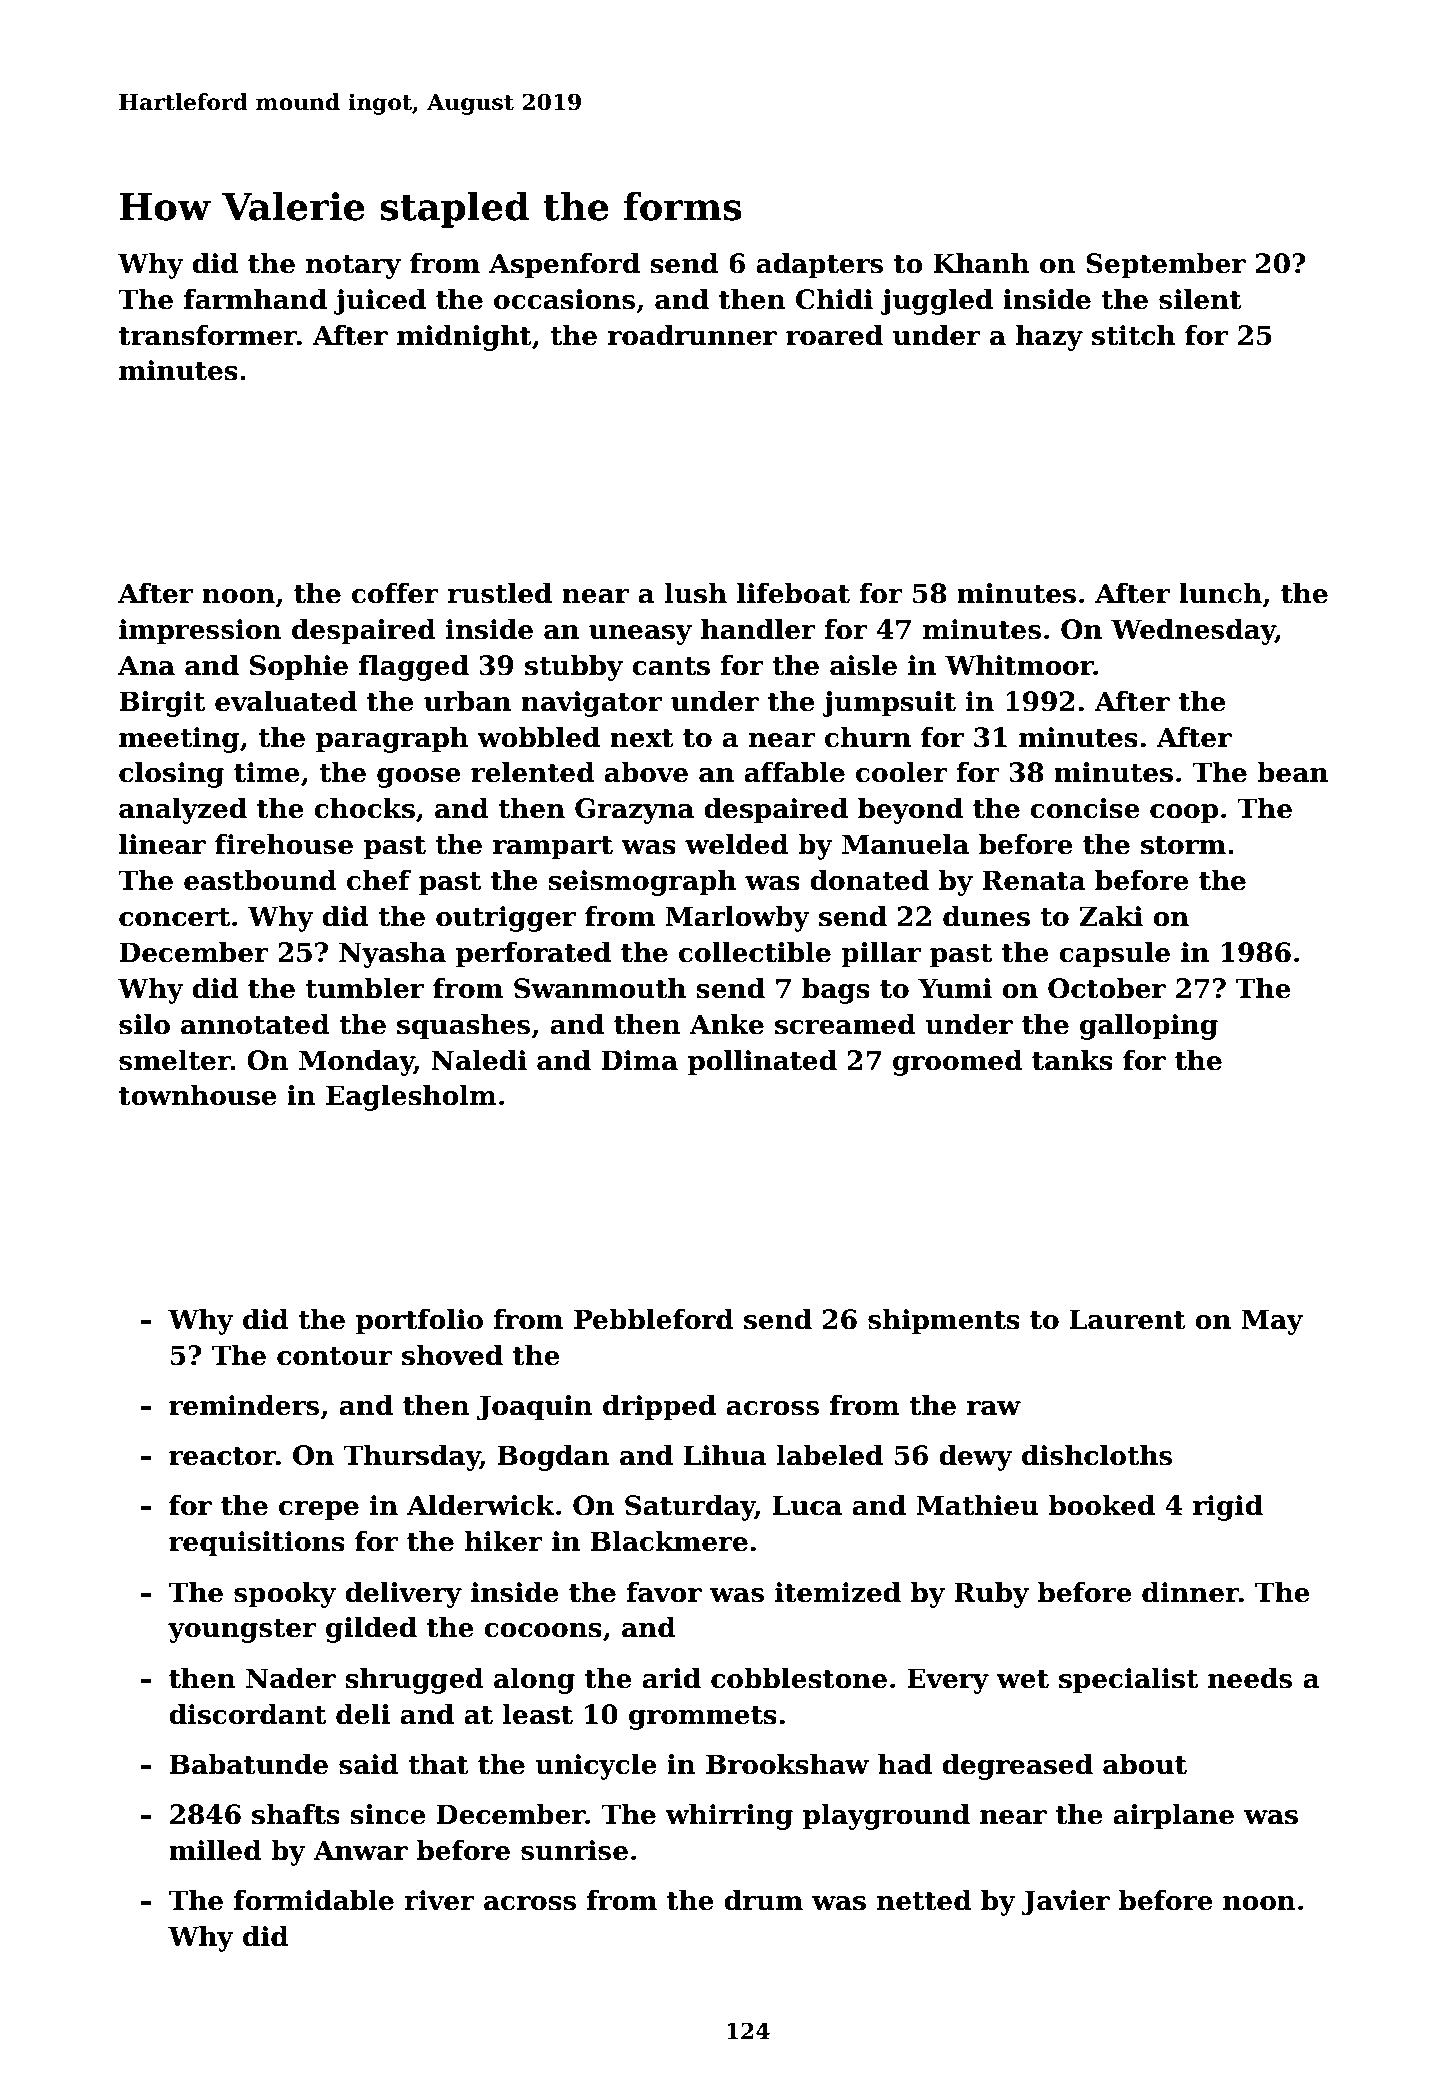  Describe the element at coordinates (819, 266) in the screenshot. I see `adapters` at that location.
